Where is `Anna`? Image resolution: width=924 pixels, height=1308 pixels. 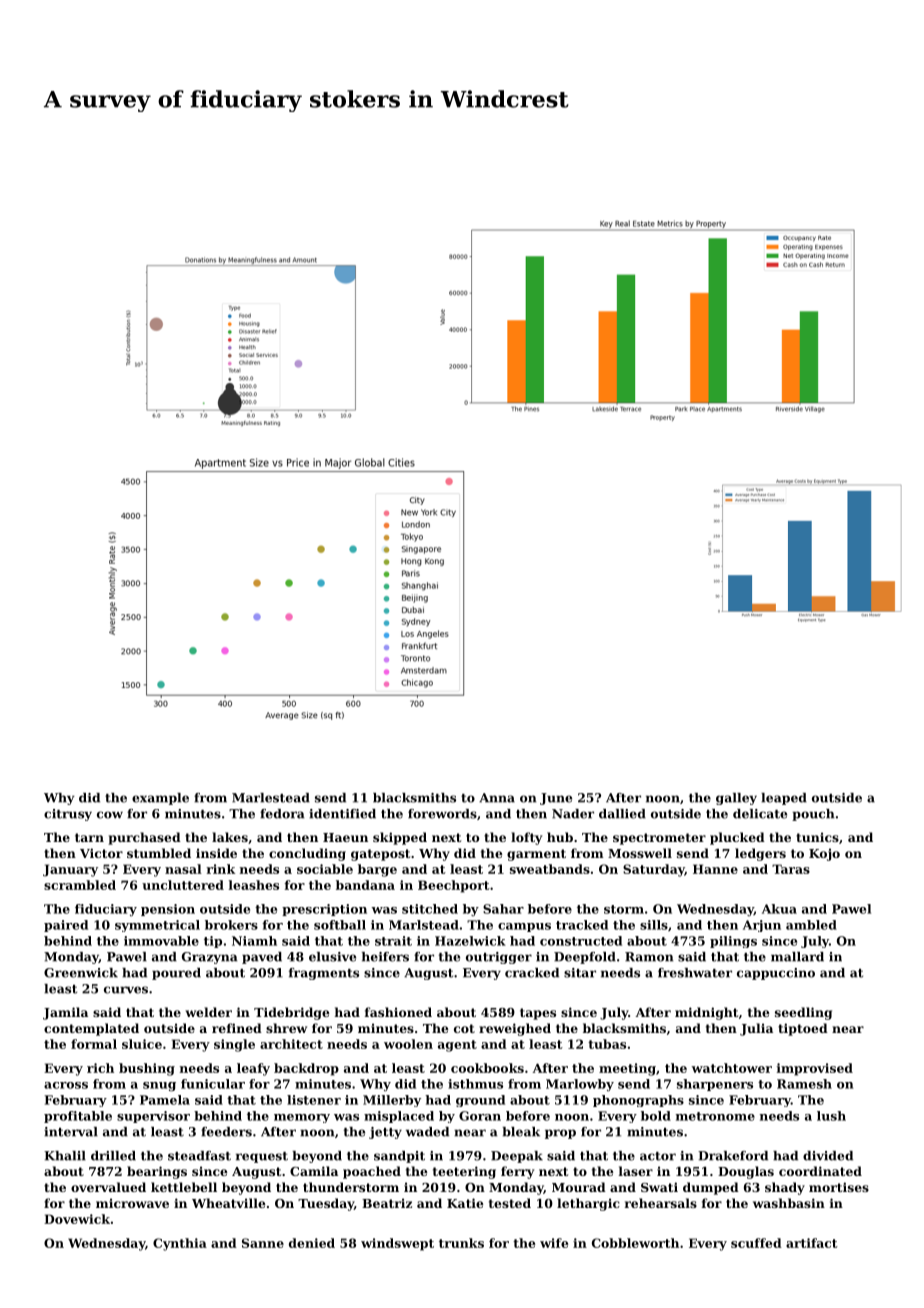
Anna is located at coordinates (497, 798).
